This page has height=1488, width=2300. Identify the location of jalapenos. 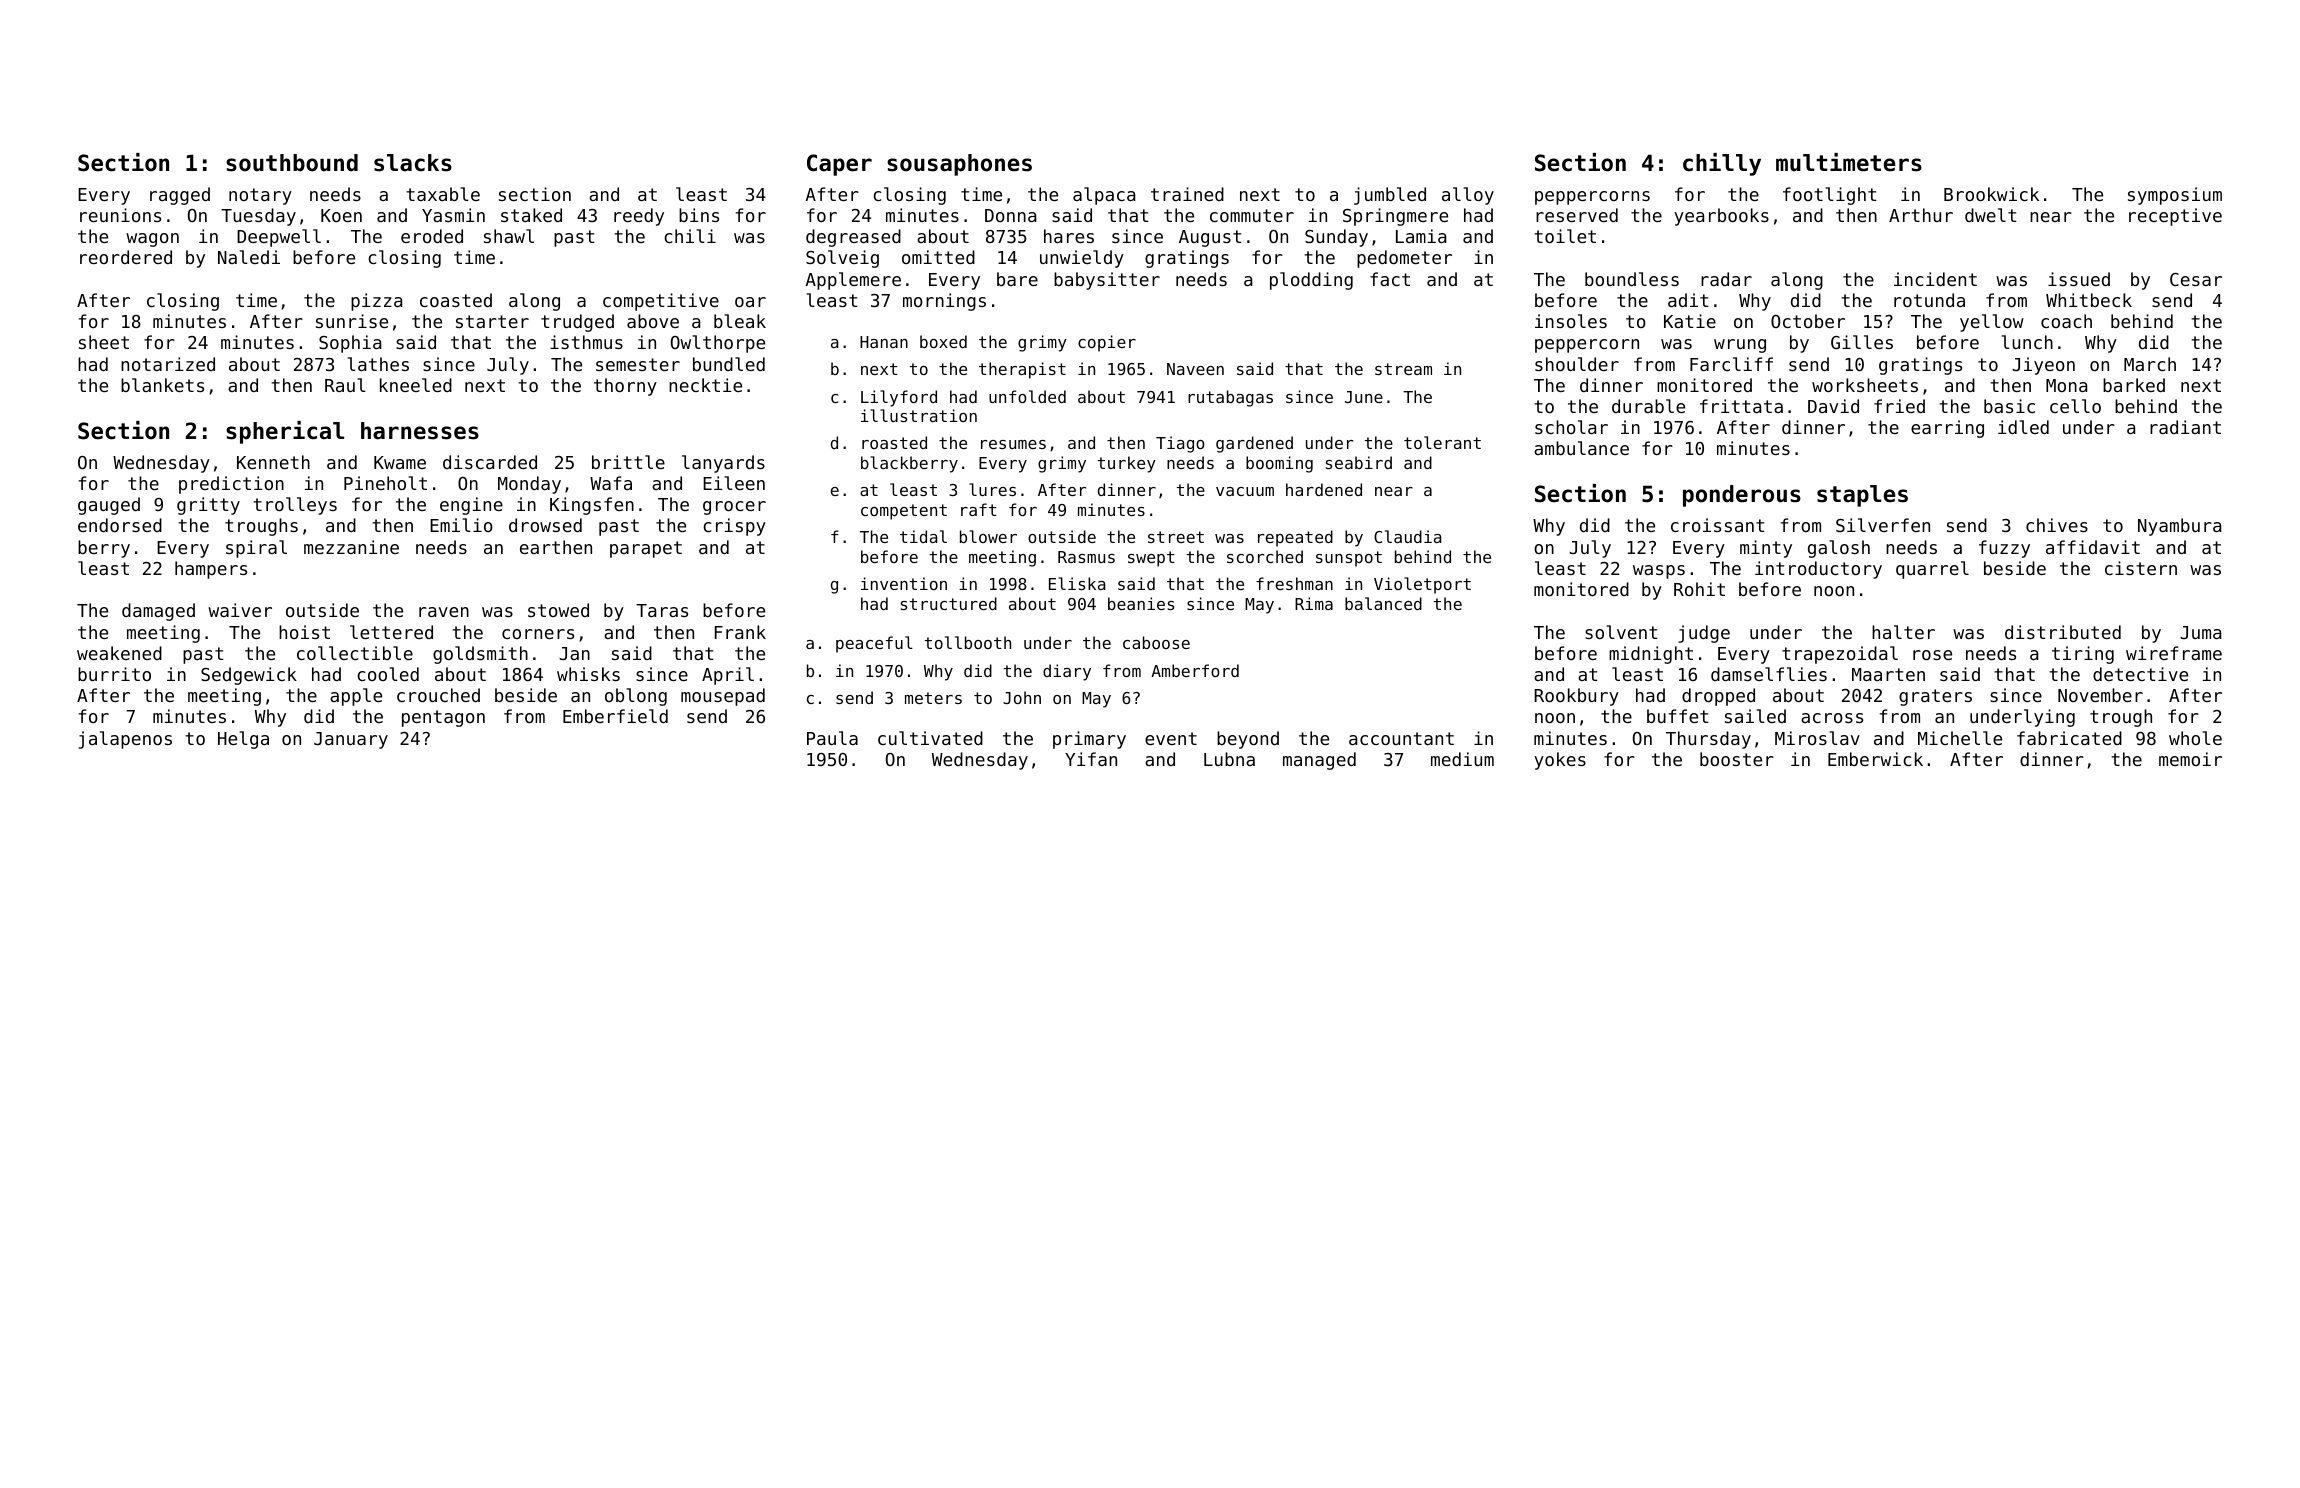
(125, 740).
